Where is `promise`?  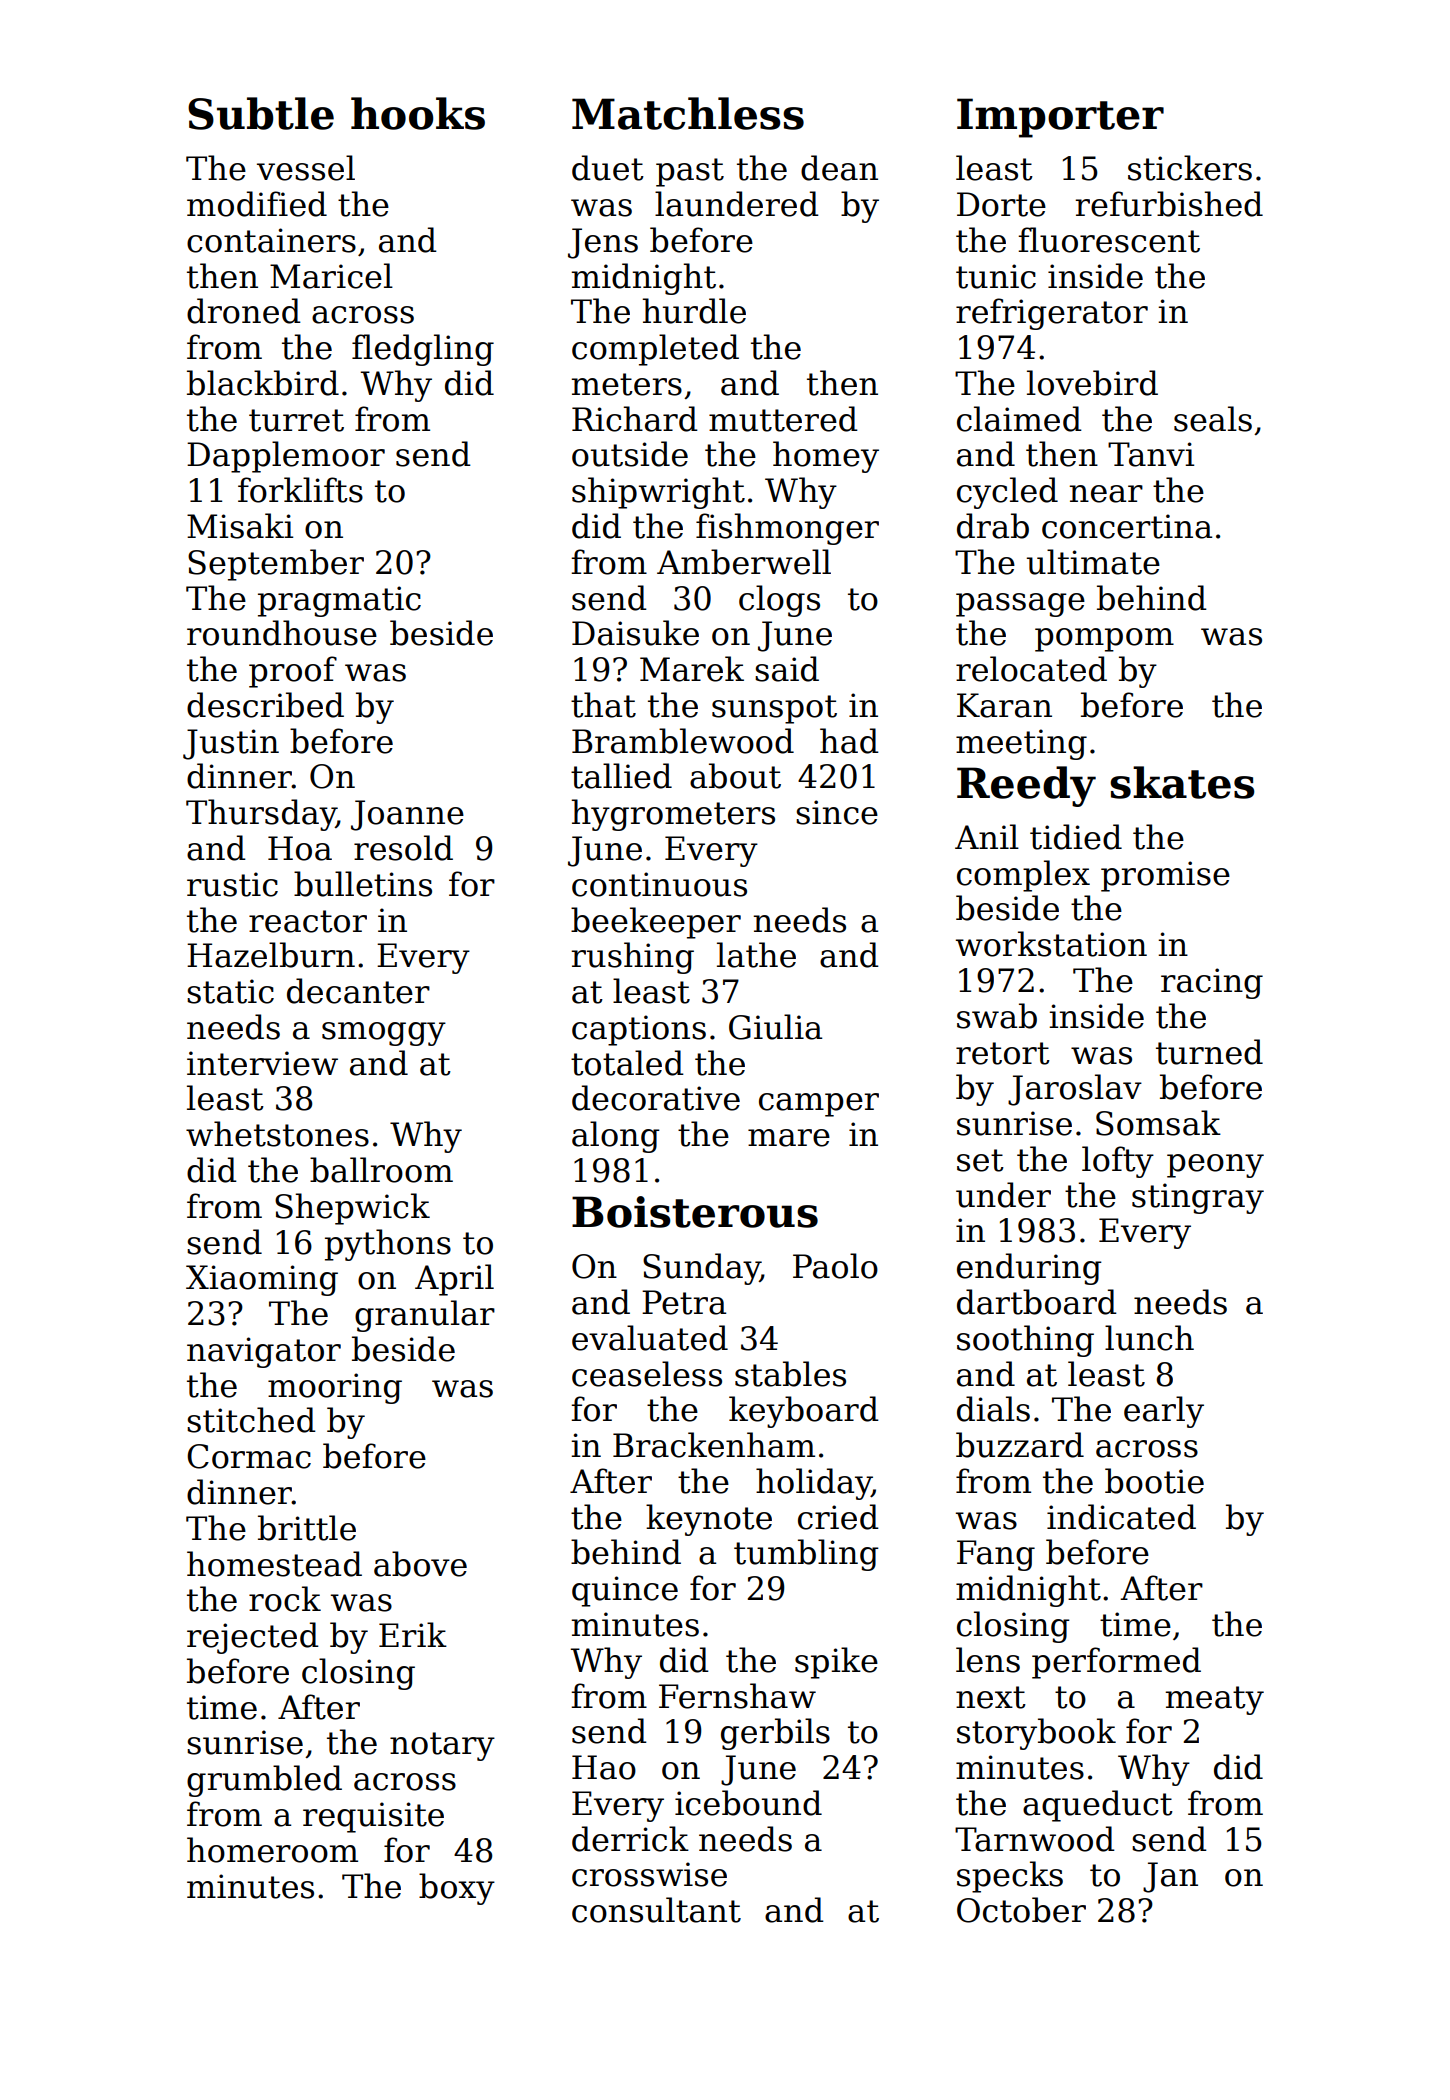
promise is located at coordinates (1165, 876).
